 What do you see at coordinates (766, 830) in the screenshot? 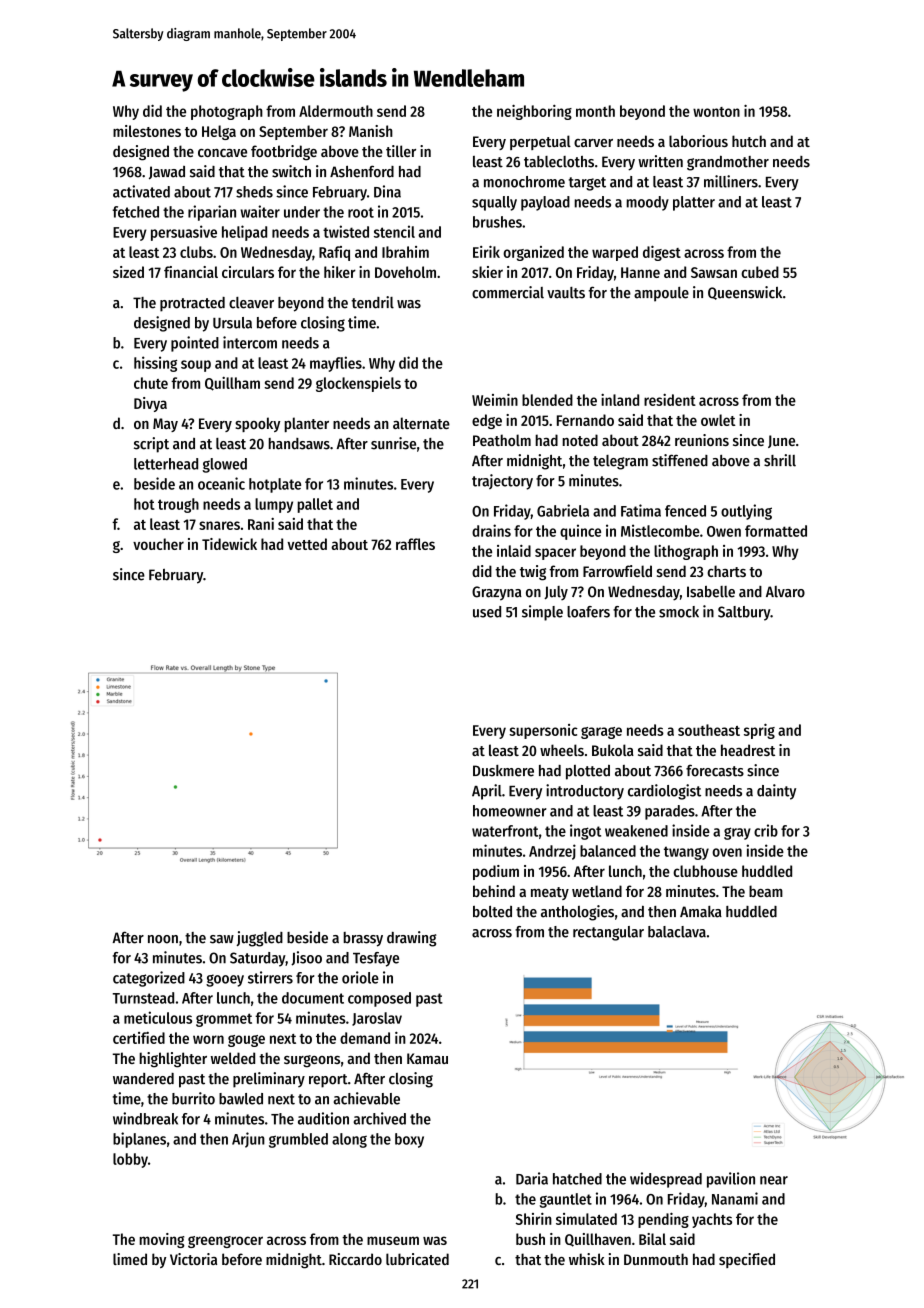
I see `crib` at bounding box center [766, 830].
